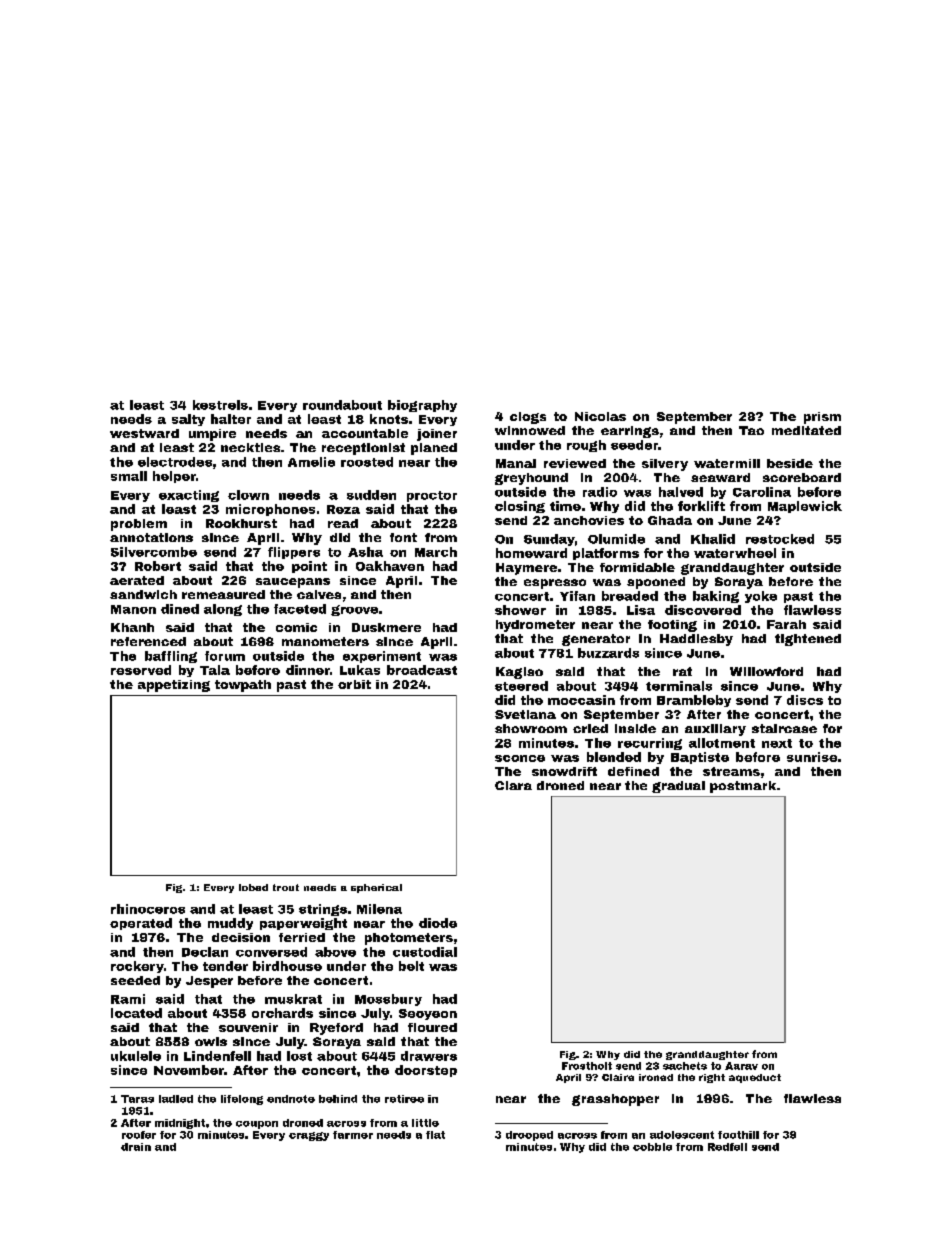 The image size is (952, 1233). What do you see at coordinates (135, 980) in the screenshot?
I see `seeded` at bounding box center [135, 980].
